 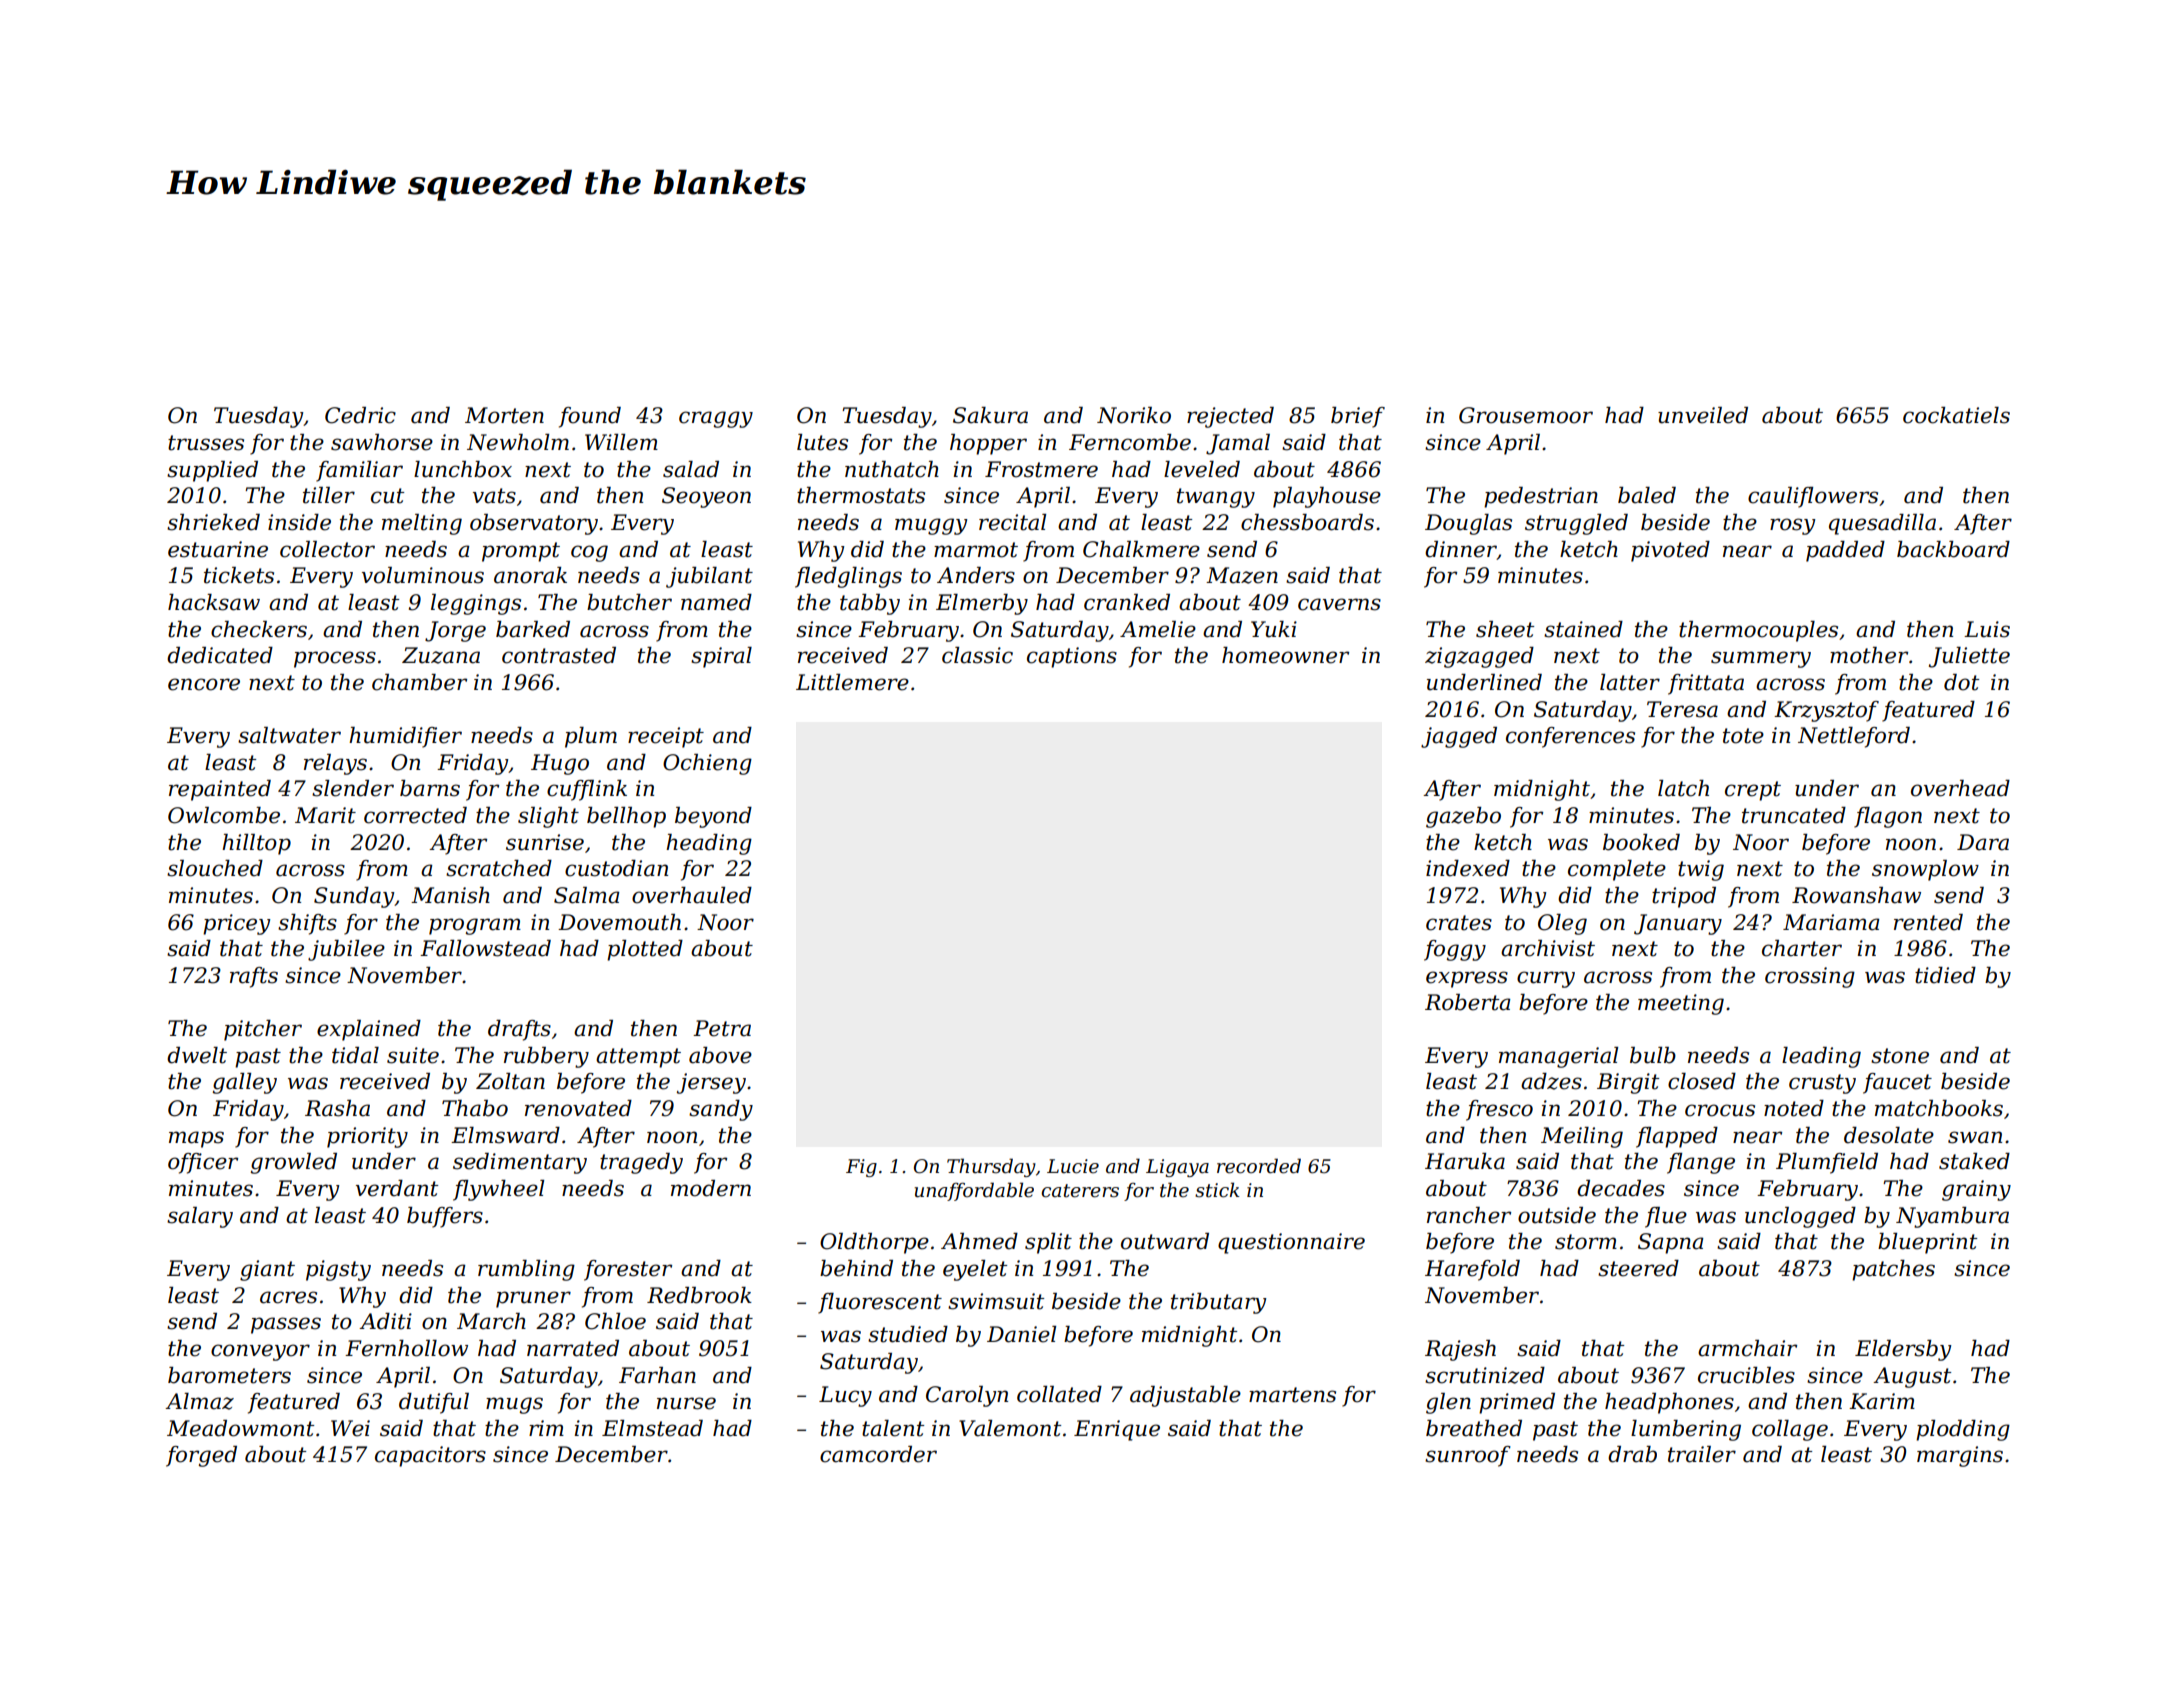 What do you see at coordinates (360, 415) in the screenshot?
I see `Cedric` at bounding box center [360, 415].
